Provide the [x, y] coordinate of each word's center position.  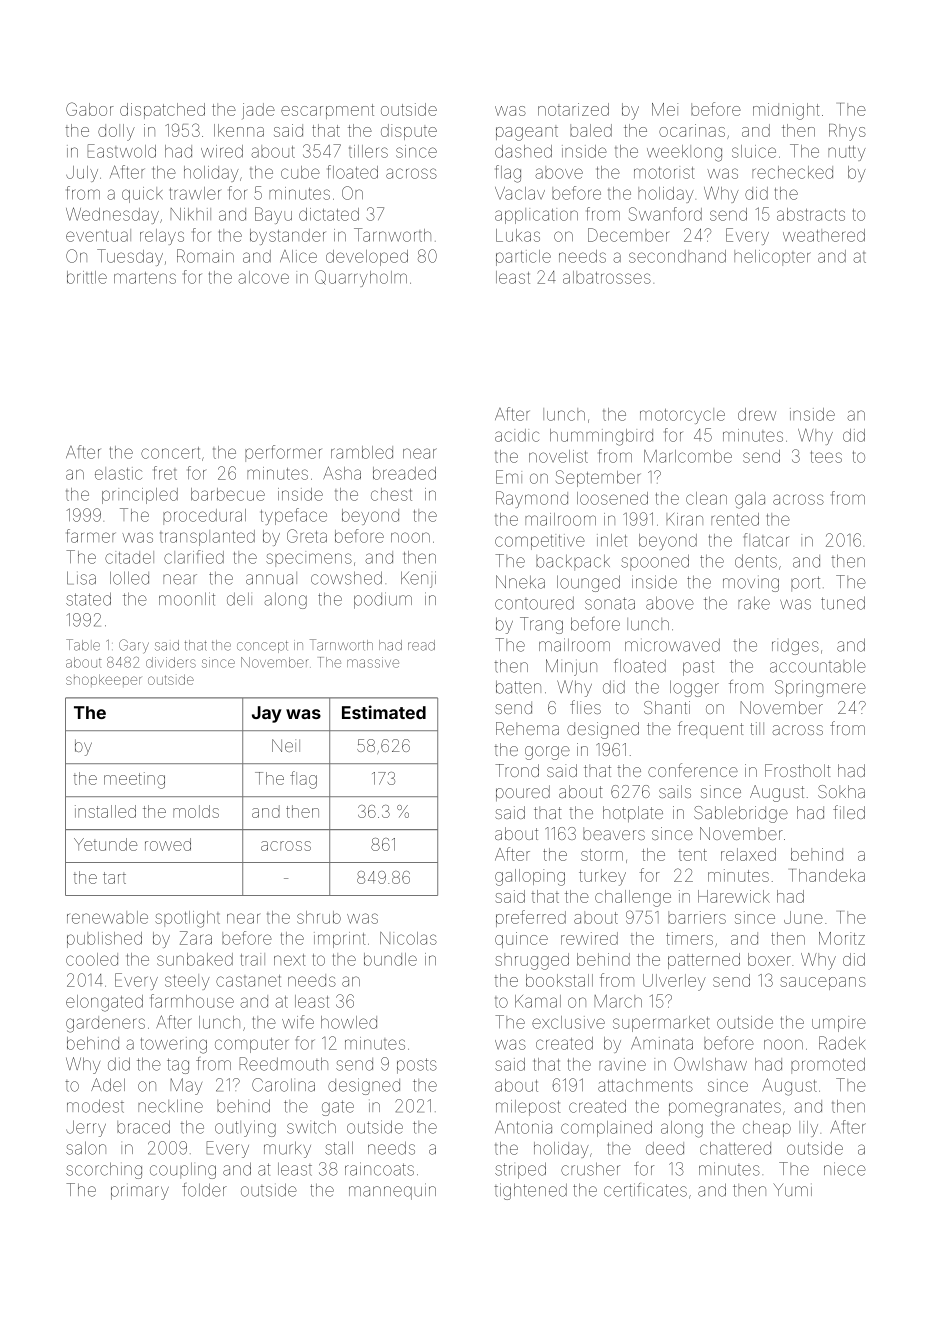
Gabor [90, 109]
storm [602, 855]
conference [693, 770]
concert [170, 453]
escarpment [327, 111]
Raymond [532, 499]
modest [95, 1106]
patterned [704, 961]
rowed [168, 844]
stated [88, 599]
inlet [612, 540]
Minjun [571, 667]
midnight [786, 111]
